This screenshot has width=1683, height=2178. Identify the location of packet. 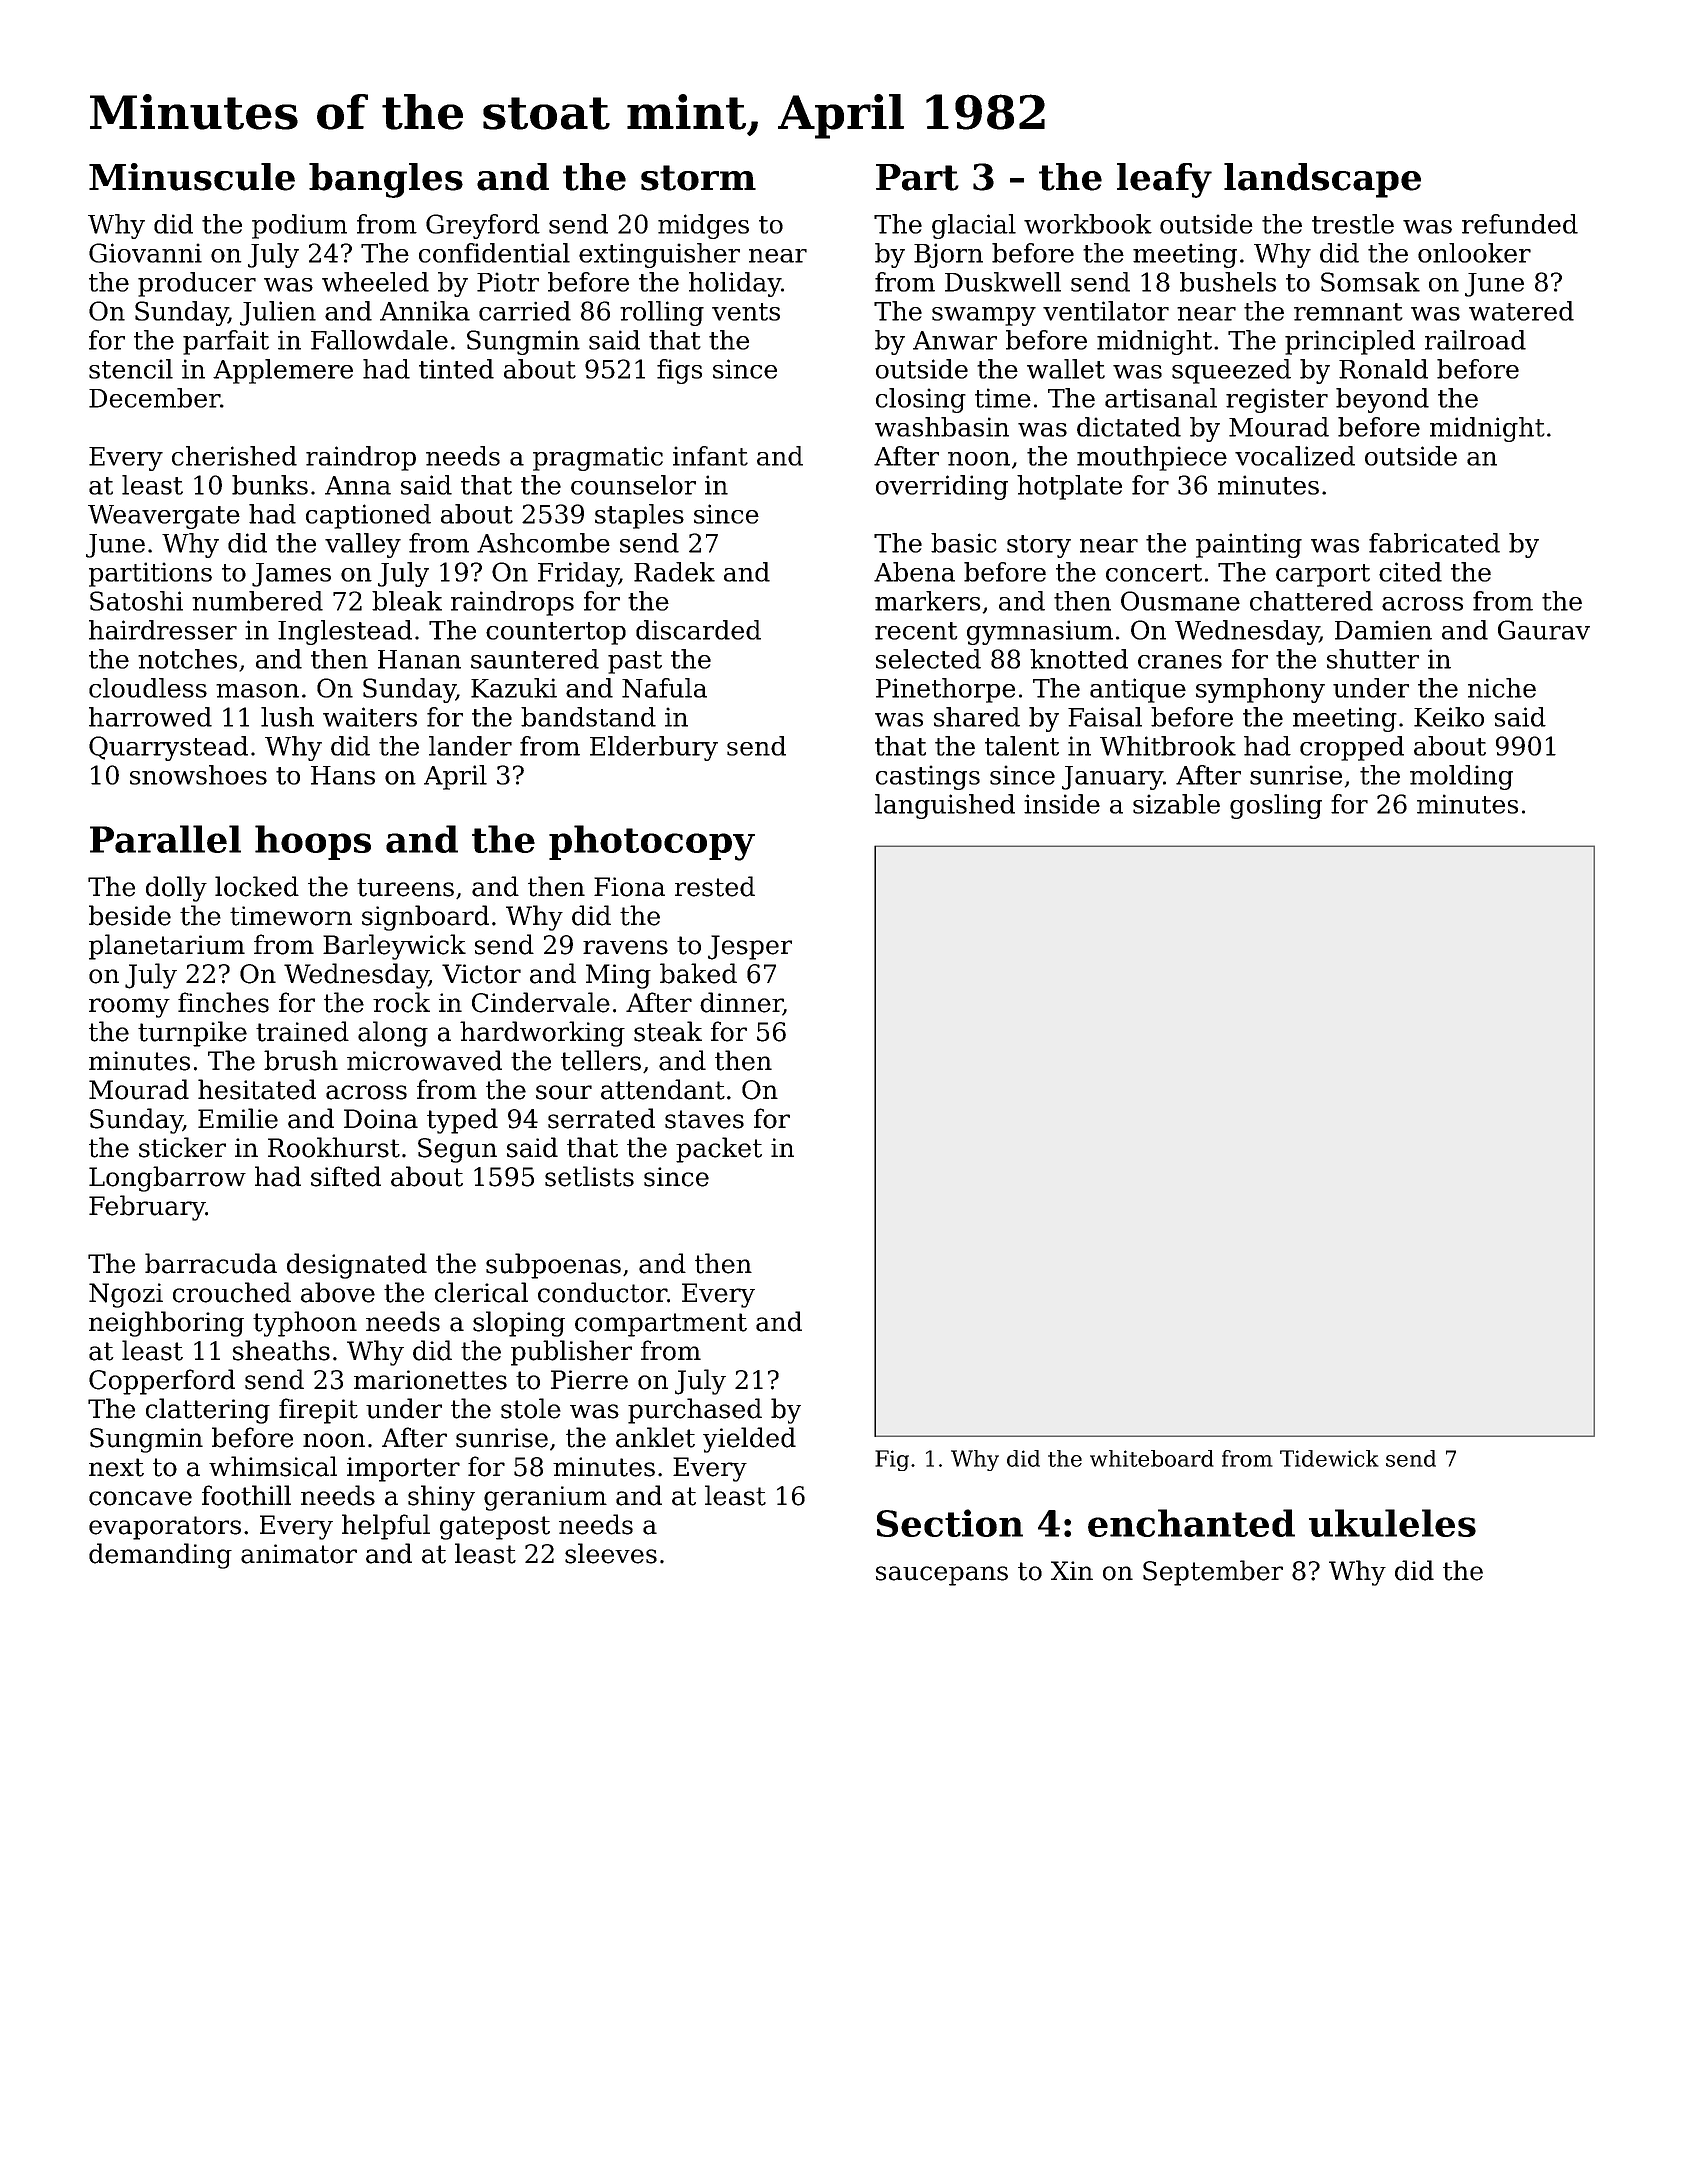
(719, 1150).
